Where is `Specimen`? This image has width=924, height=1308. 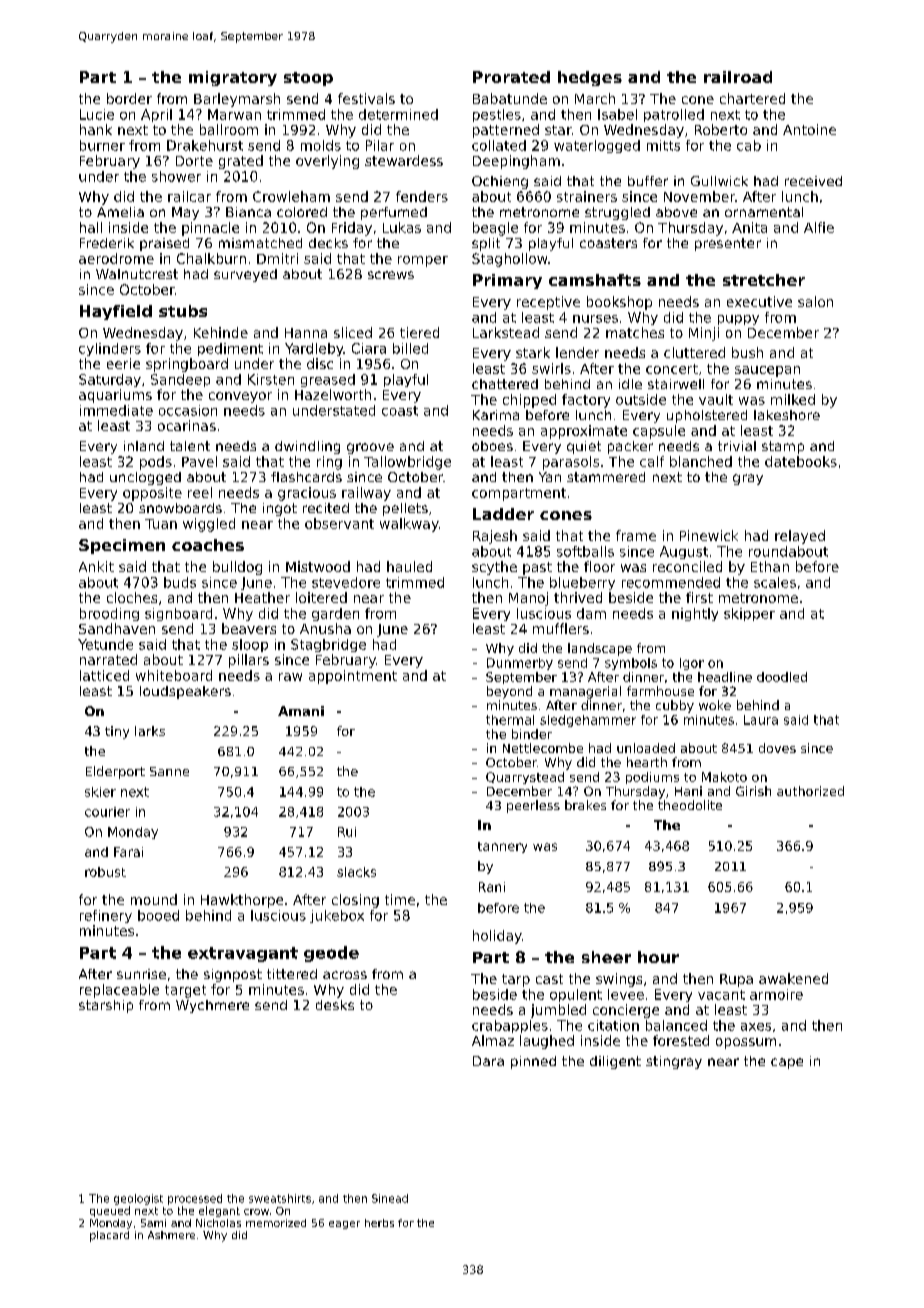
Specimen is located at coordinates (122, 546).
